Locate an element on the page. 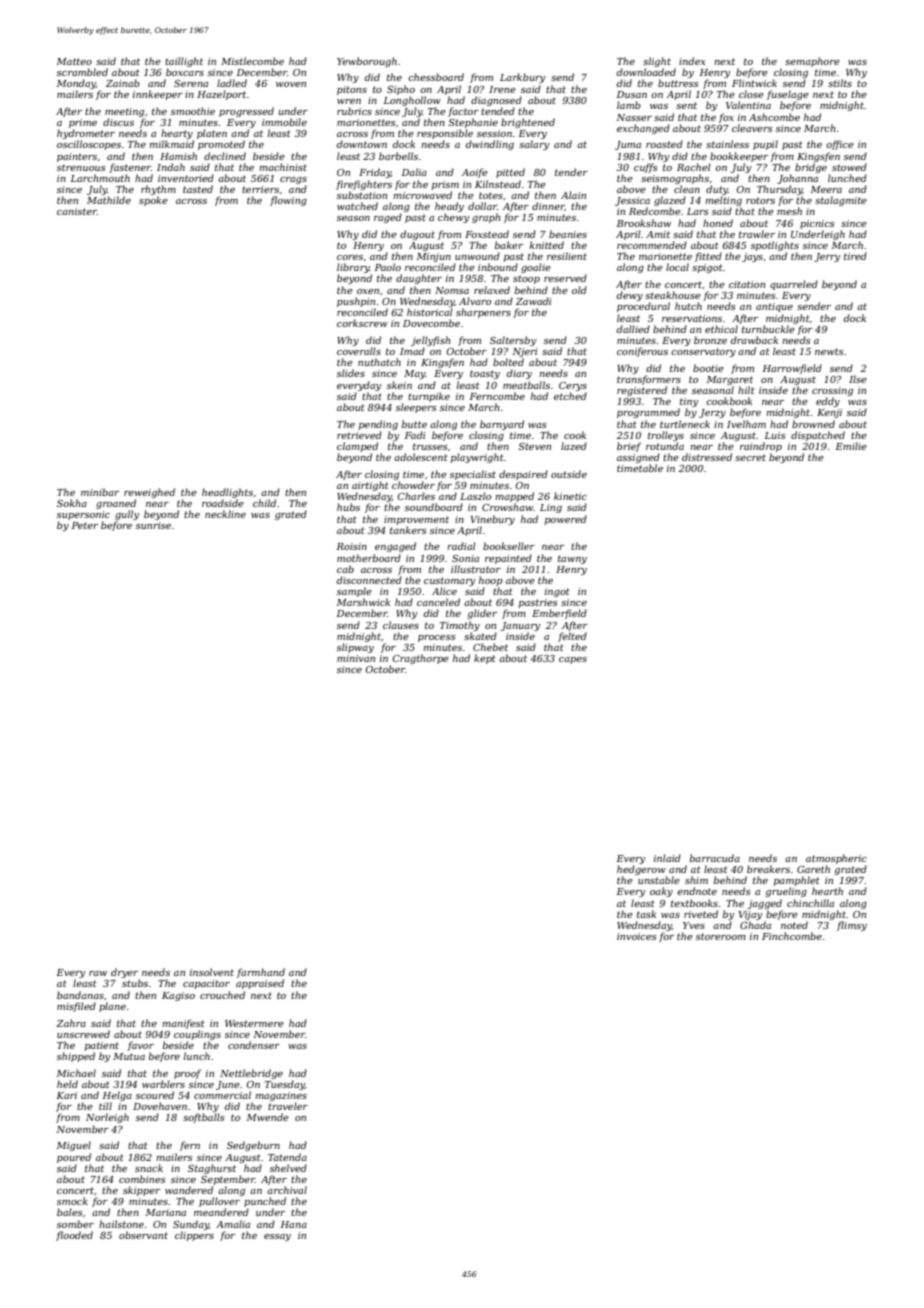 The height and width of the document is (1308, 924). invoices is located at coordinates (637, 936).
